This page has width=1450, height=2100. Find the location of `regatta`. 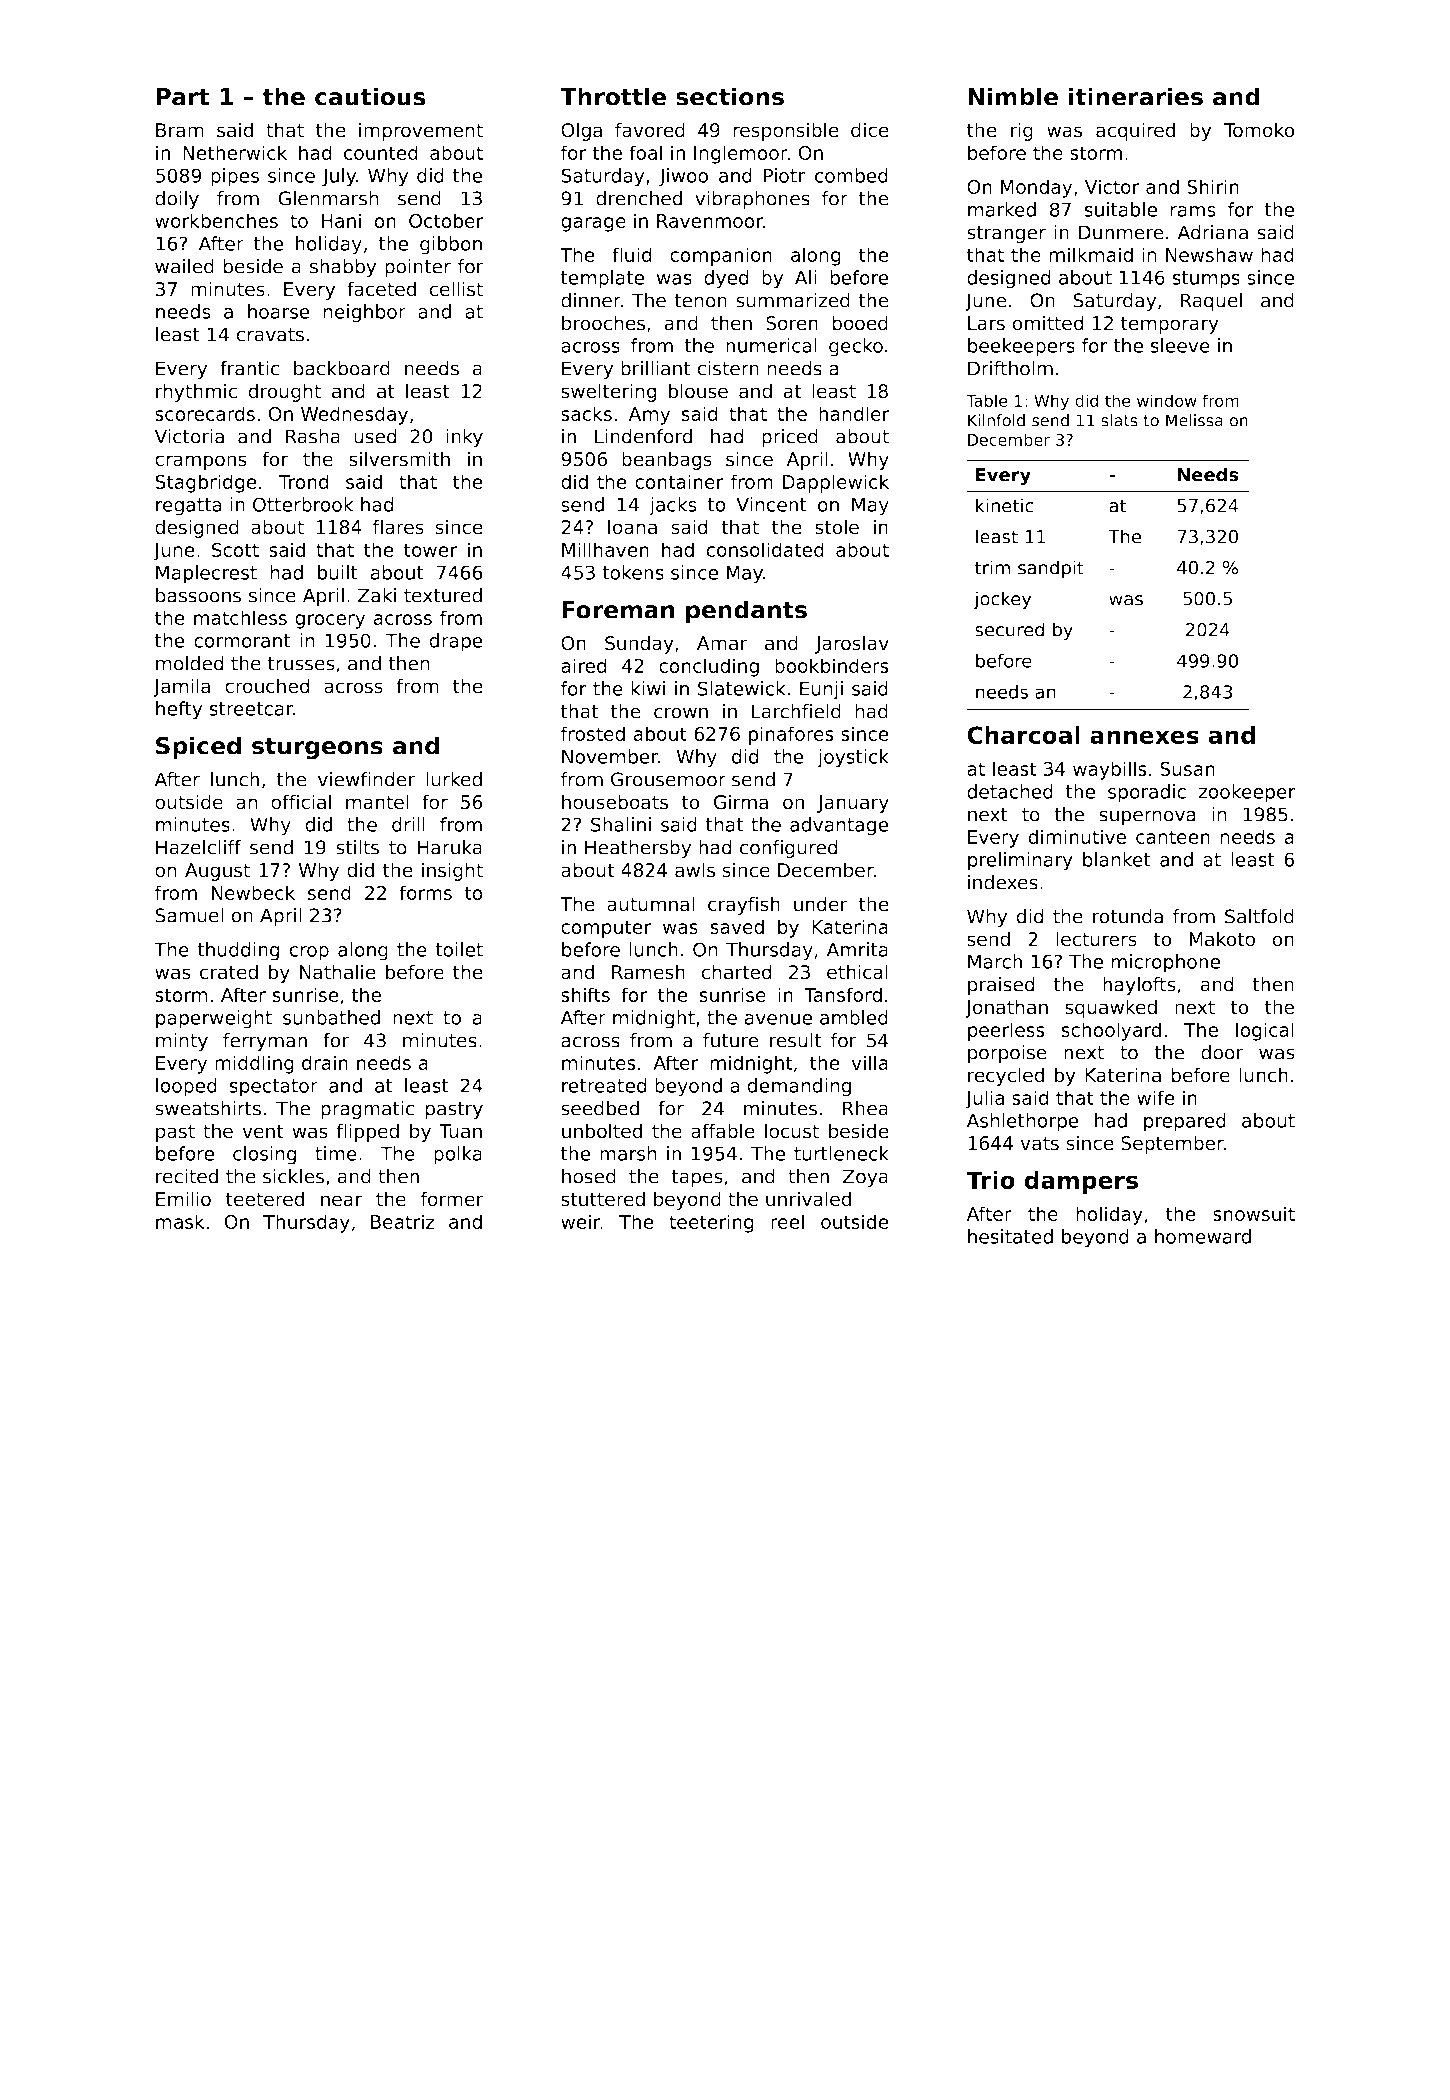

regatta is located at coordinates (189, 507).
